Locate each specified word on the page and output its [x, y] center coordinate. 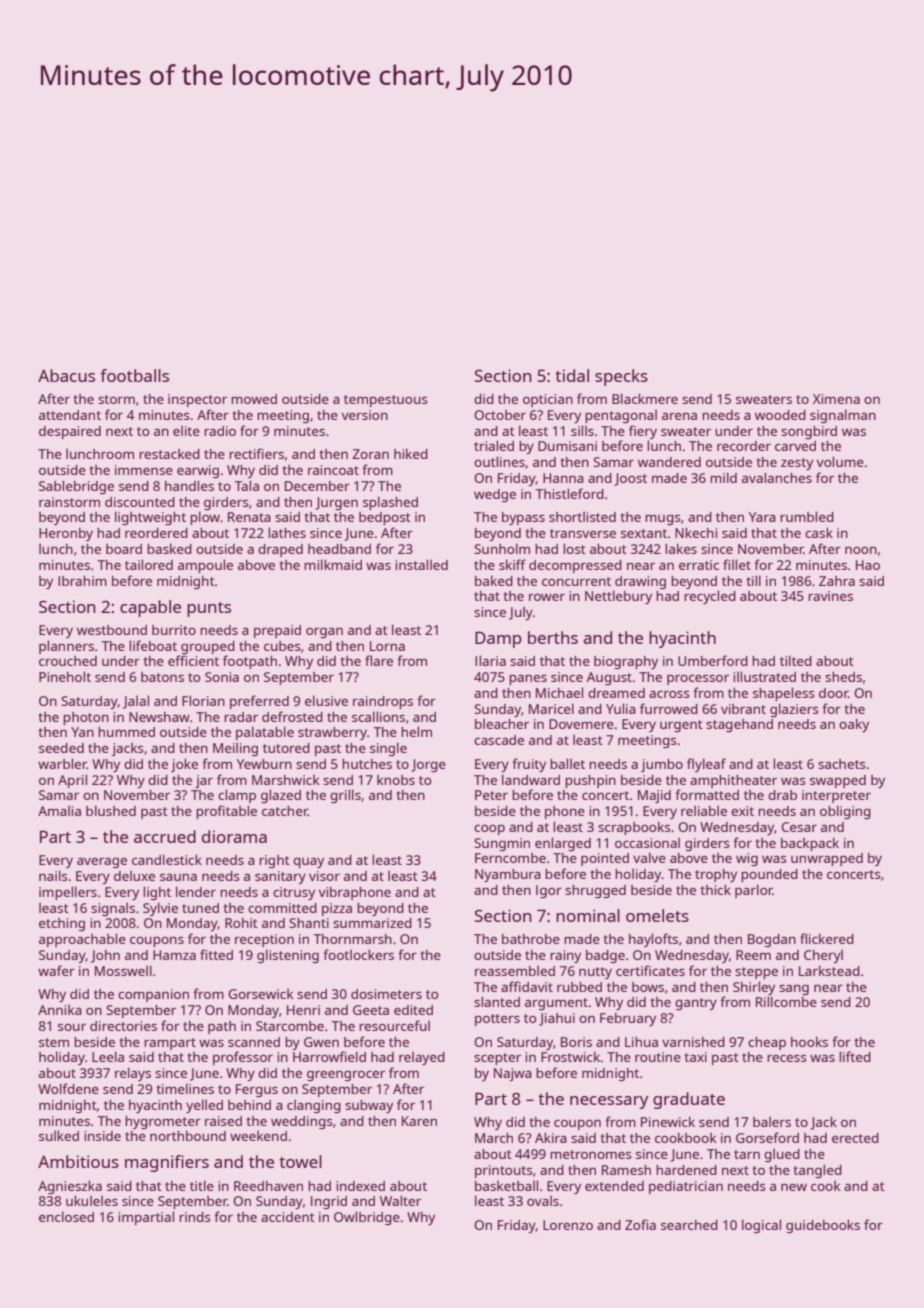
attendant [70, 415]
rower [547, 597]
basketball [506, 1185]
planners [66, 647]
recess [786, 1058]
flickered [827, 938]
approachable [82, 940]
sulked [59, 1135]
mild [723, 477]
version [365, 415]
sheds [843, 677]
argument [556, 1004]
